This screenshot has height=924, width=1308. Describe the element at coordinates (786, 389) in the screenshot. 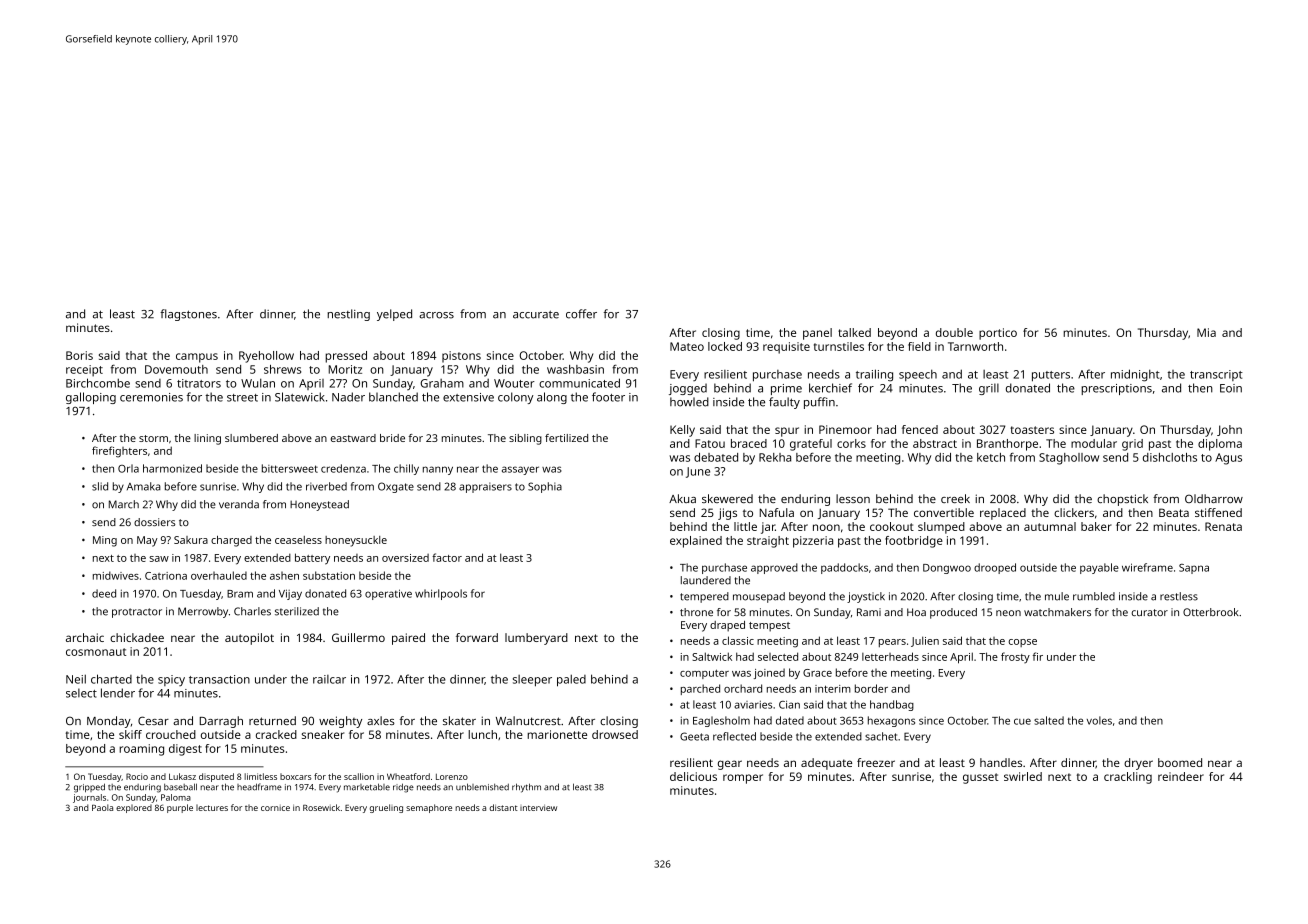

I see `prime` at that location.
